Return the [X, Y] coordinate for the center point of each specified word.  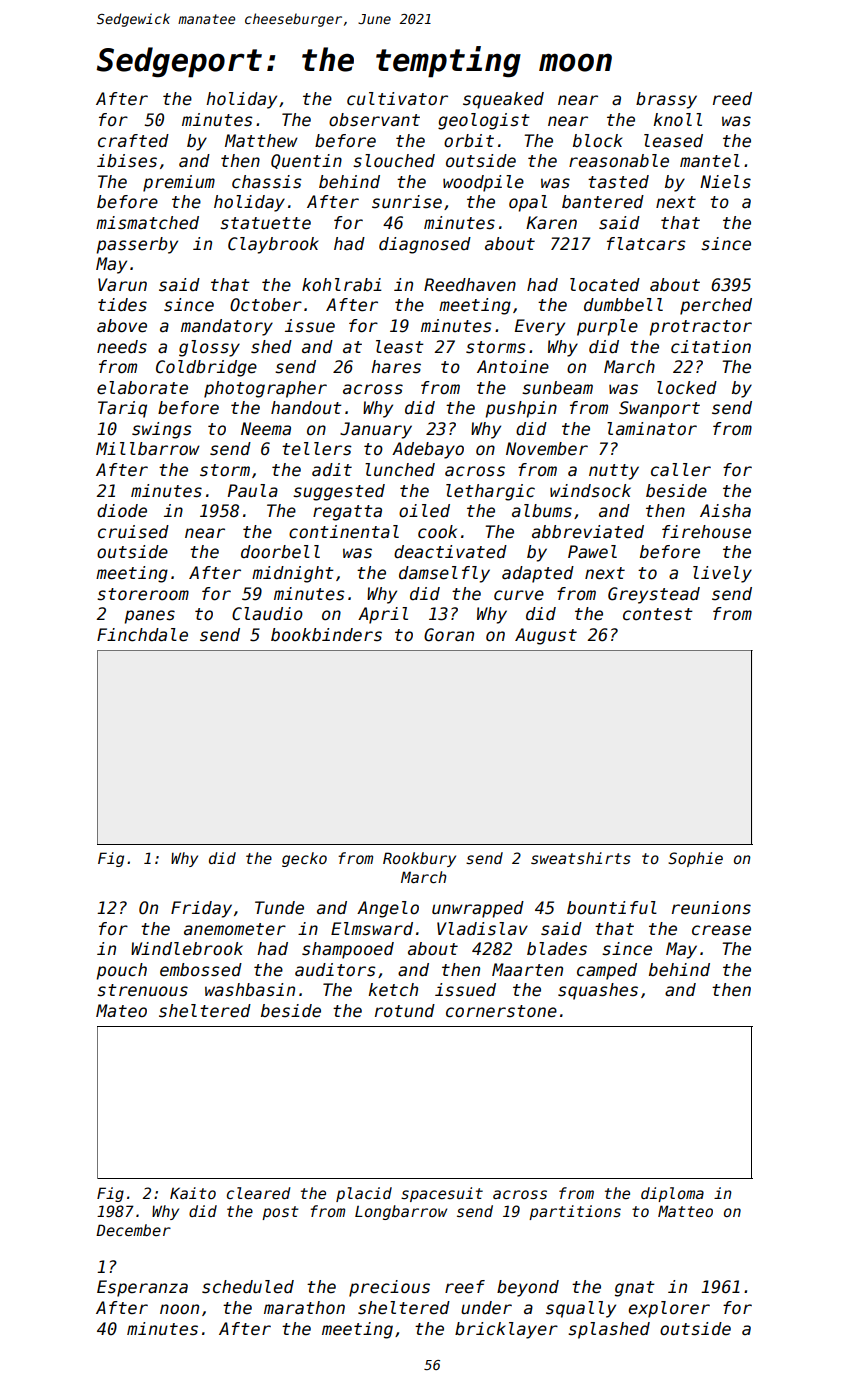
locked [687, 388]
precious [389, 1288]
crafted [133, 141]
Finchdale [142, 635]
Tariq [122, 409]
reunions [711, 908]
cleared [259, 1193]
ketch [393, 990]
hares [396, 367]
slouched [394, 161]
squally [581, 1309]
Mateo [121, 1011]
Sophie [695, 859]
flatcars [646, 244]
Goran [449, 635]
